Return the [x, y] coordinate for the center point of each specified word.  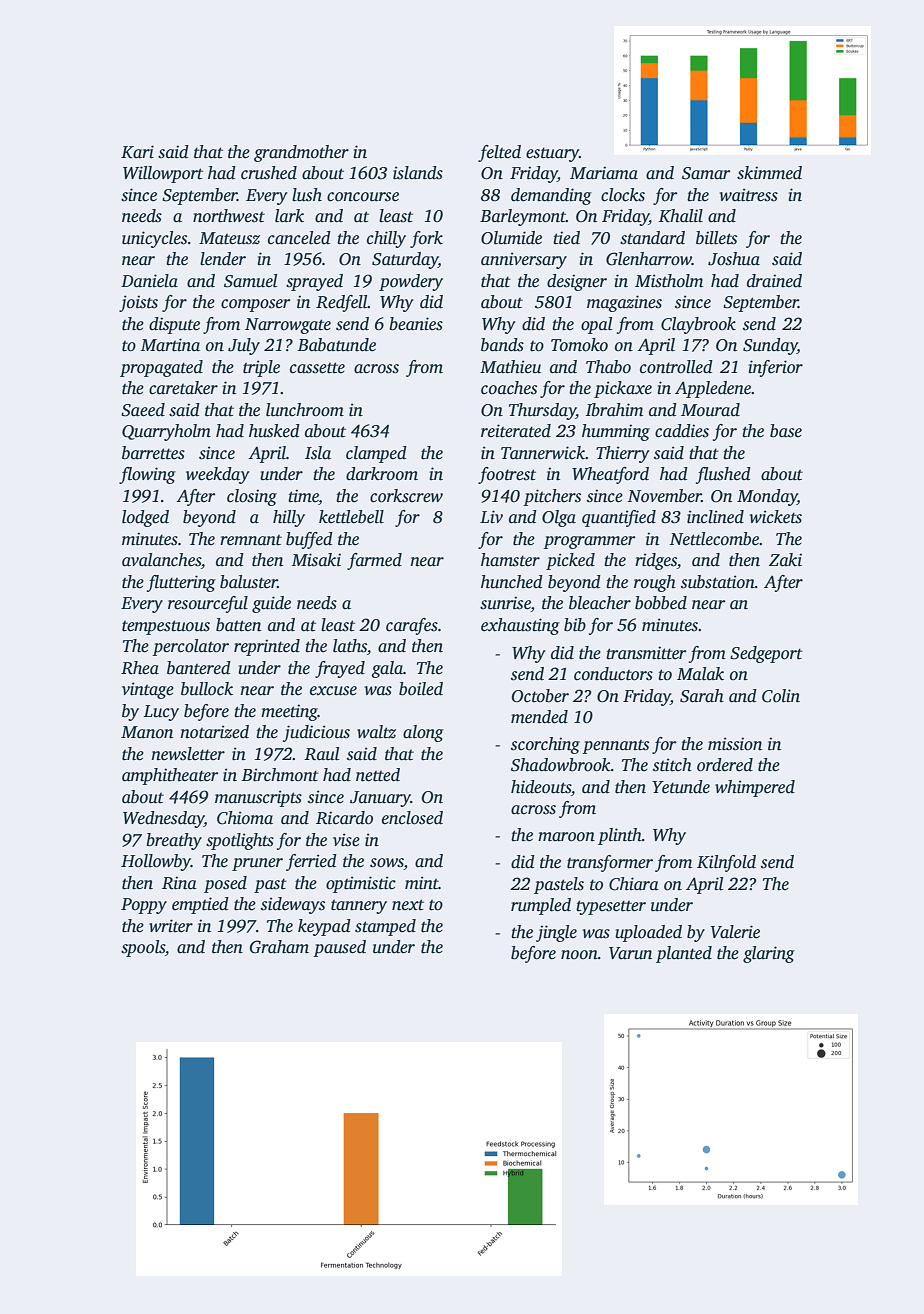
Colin [781, 696]
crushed [269, 173]
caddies [682, 431]
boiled [421, 689]
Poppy [144, 906]
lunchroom [305, 410]
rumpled [541, 906]
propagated [161, 368]
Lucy [161, 713]
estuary [552, 154]
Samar [706, 173]
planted [684, 954]
